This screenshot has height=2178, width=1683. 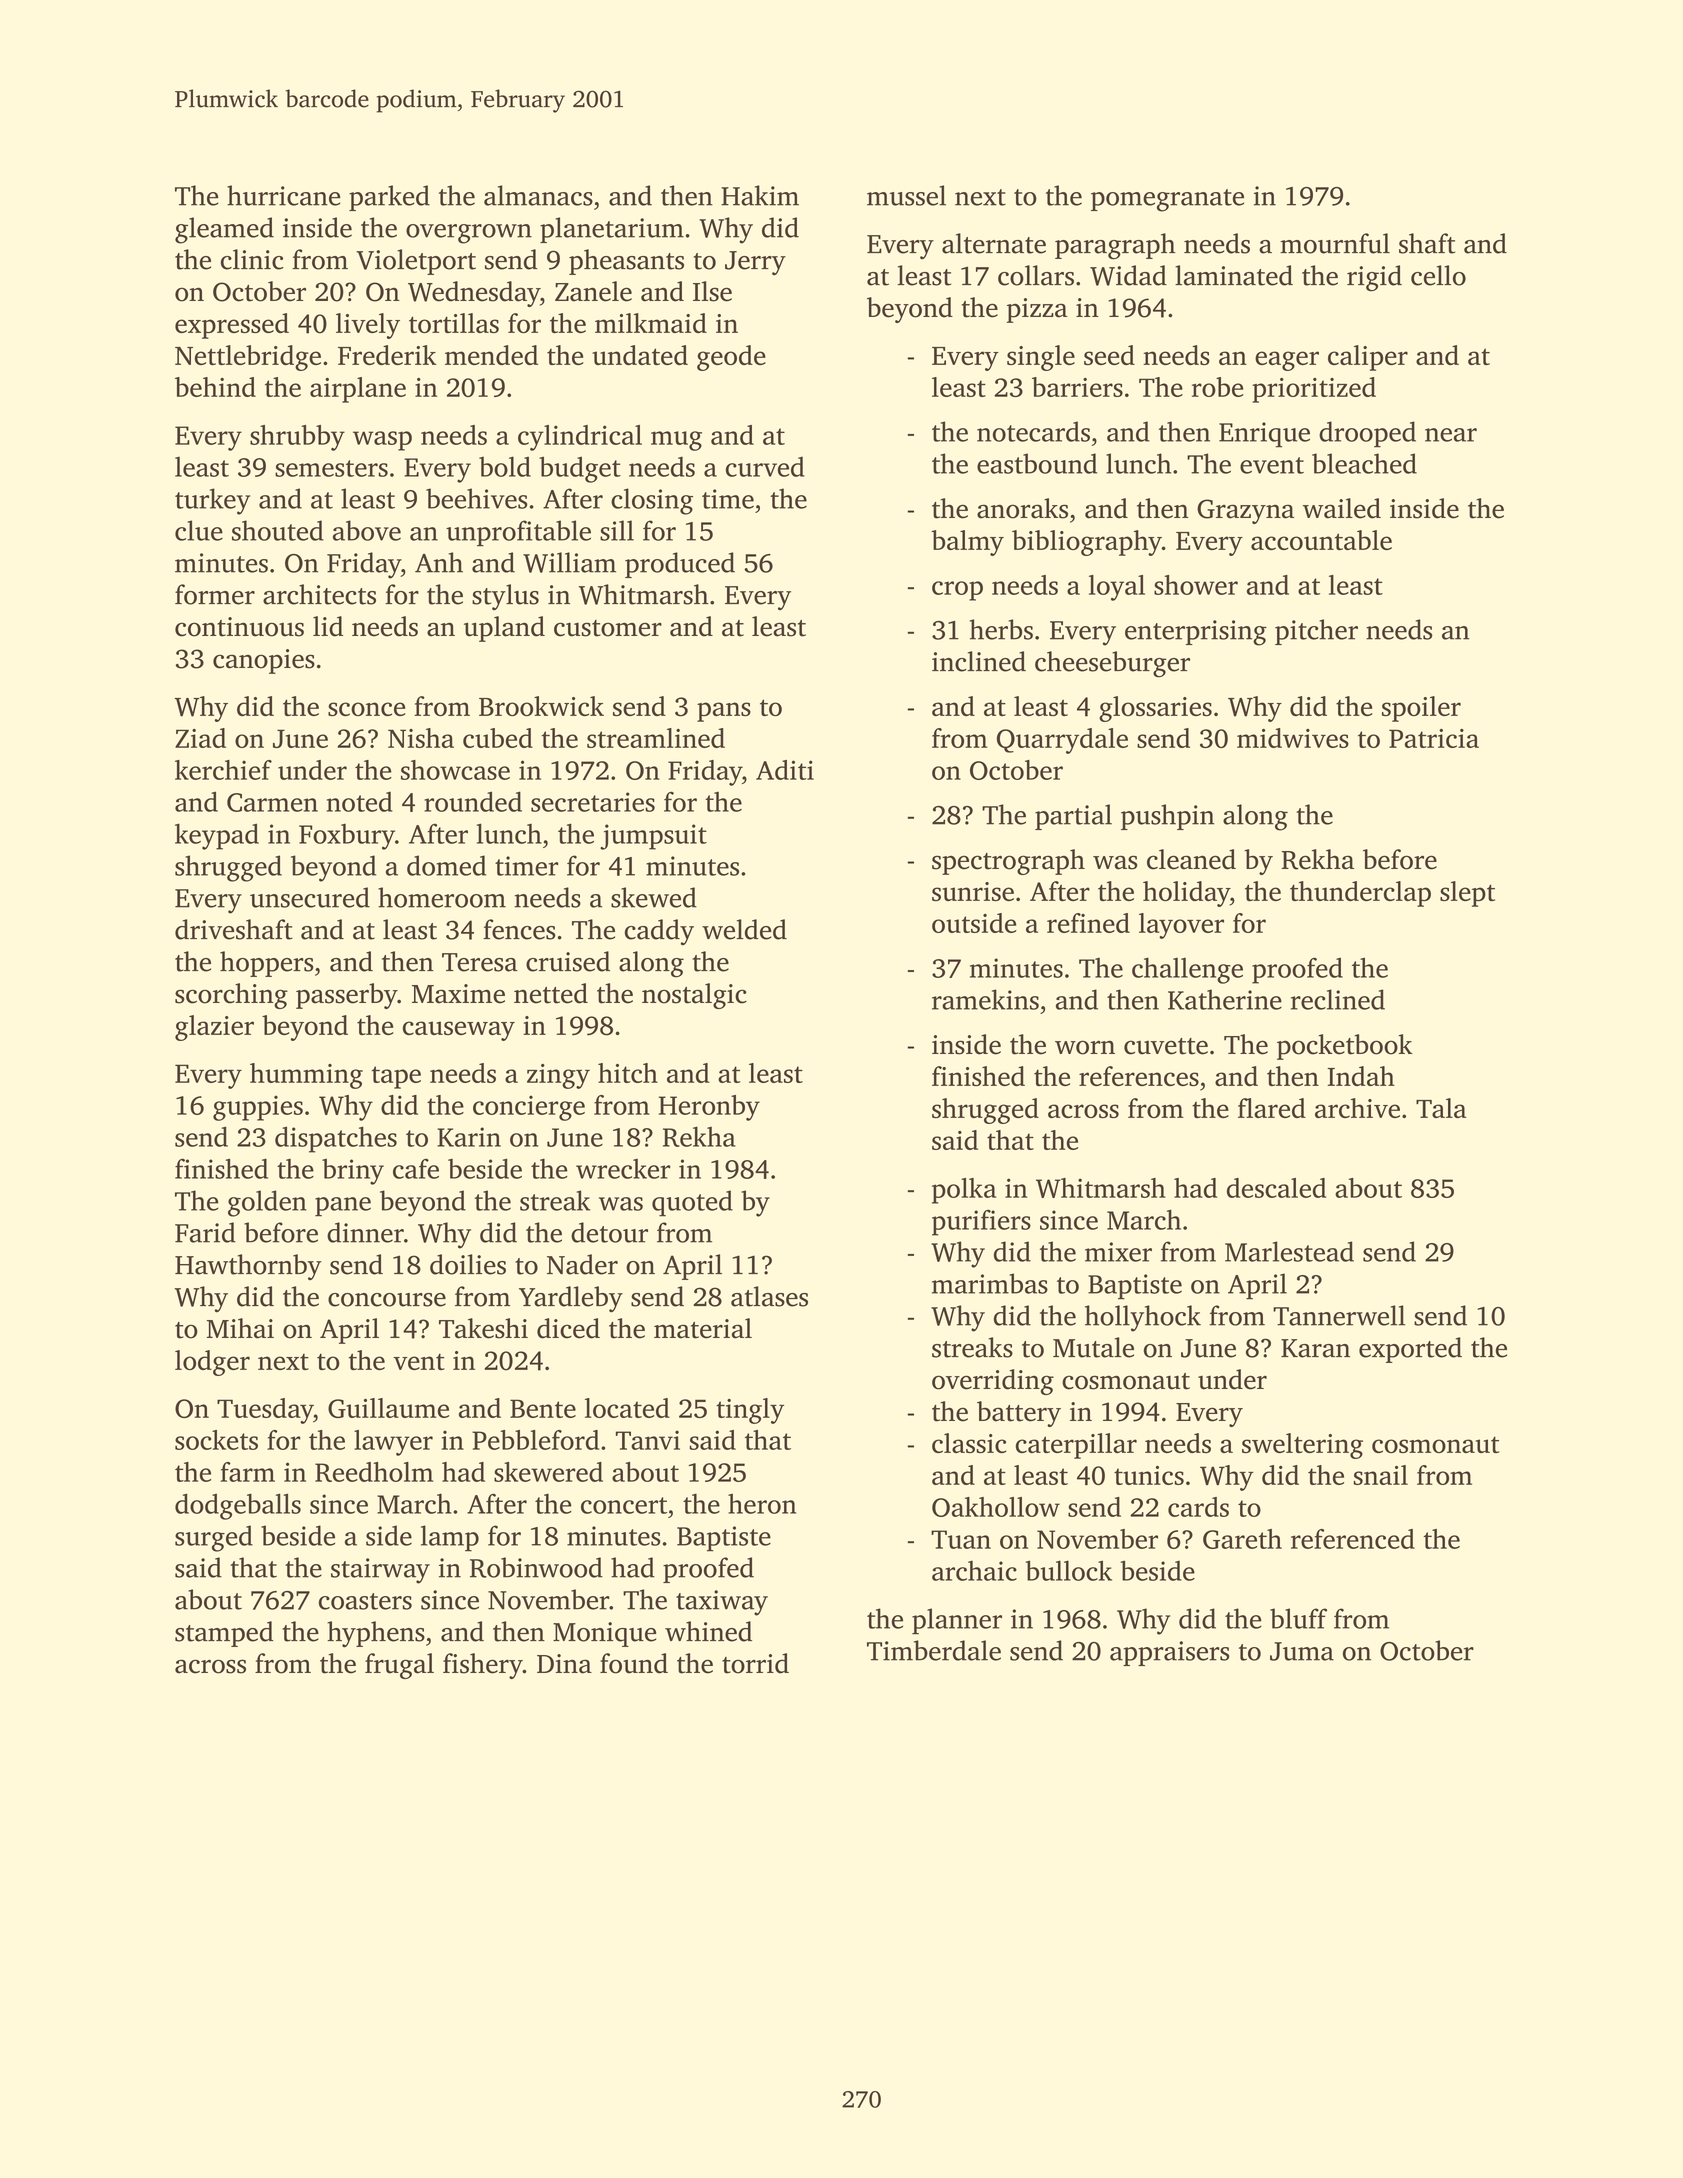 What do you see at coordinates (239, 627) in the screenshot?
I see `continuous` at bounding box center [239, 627].
